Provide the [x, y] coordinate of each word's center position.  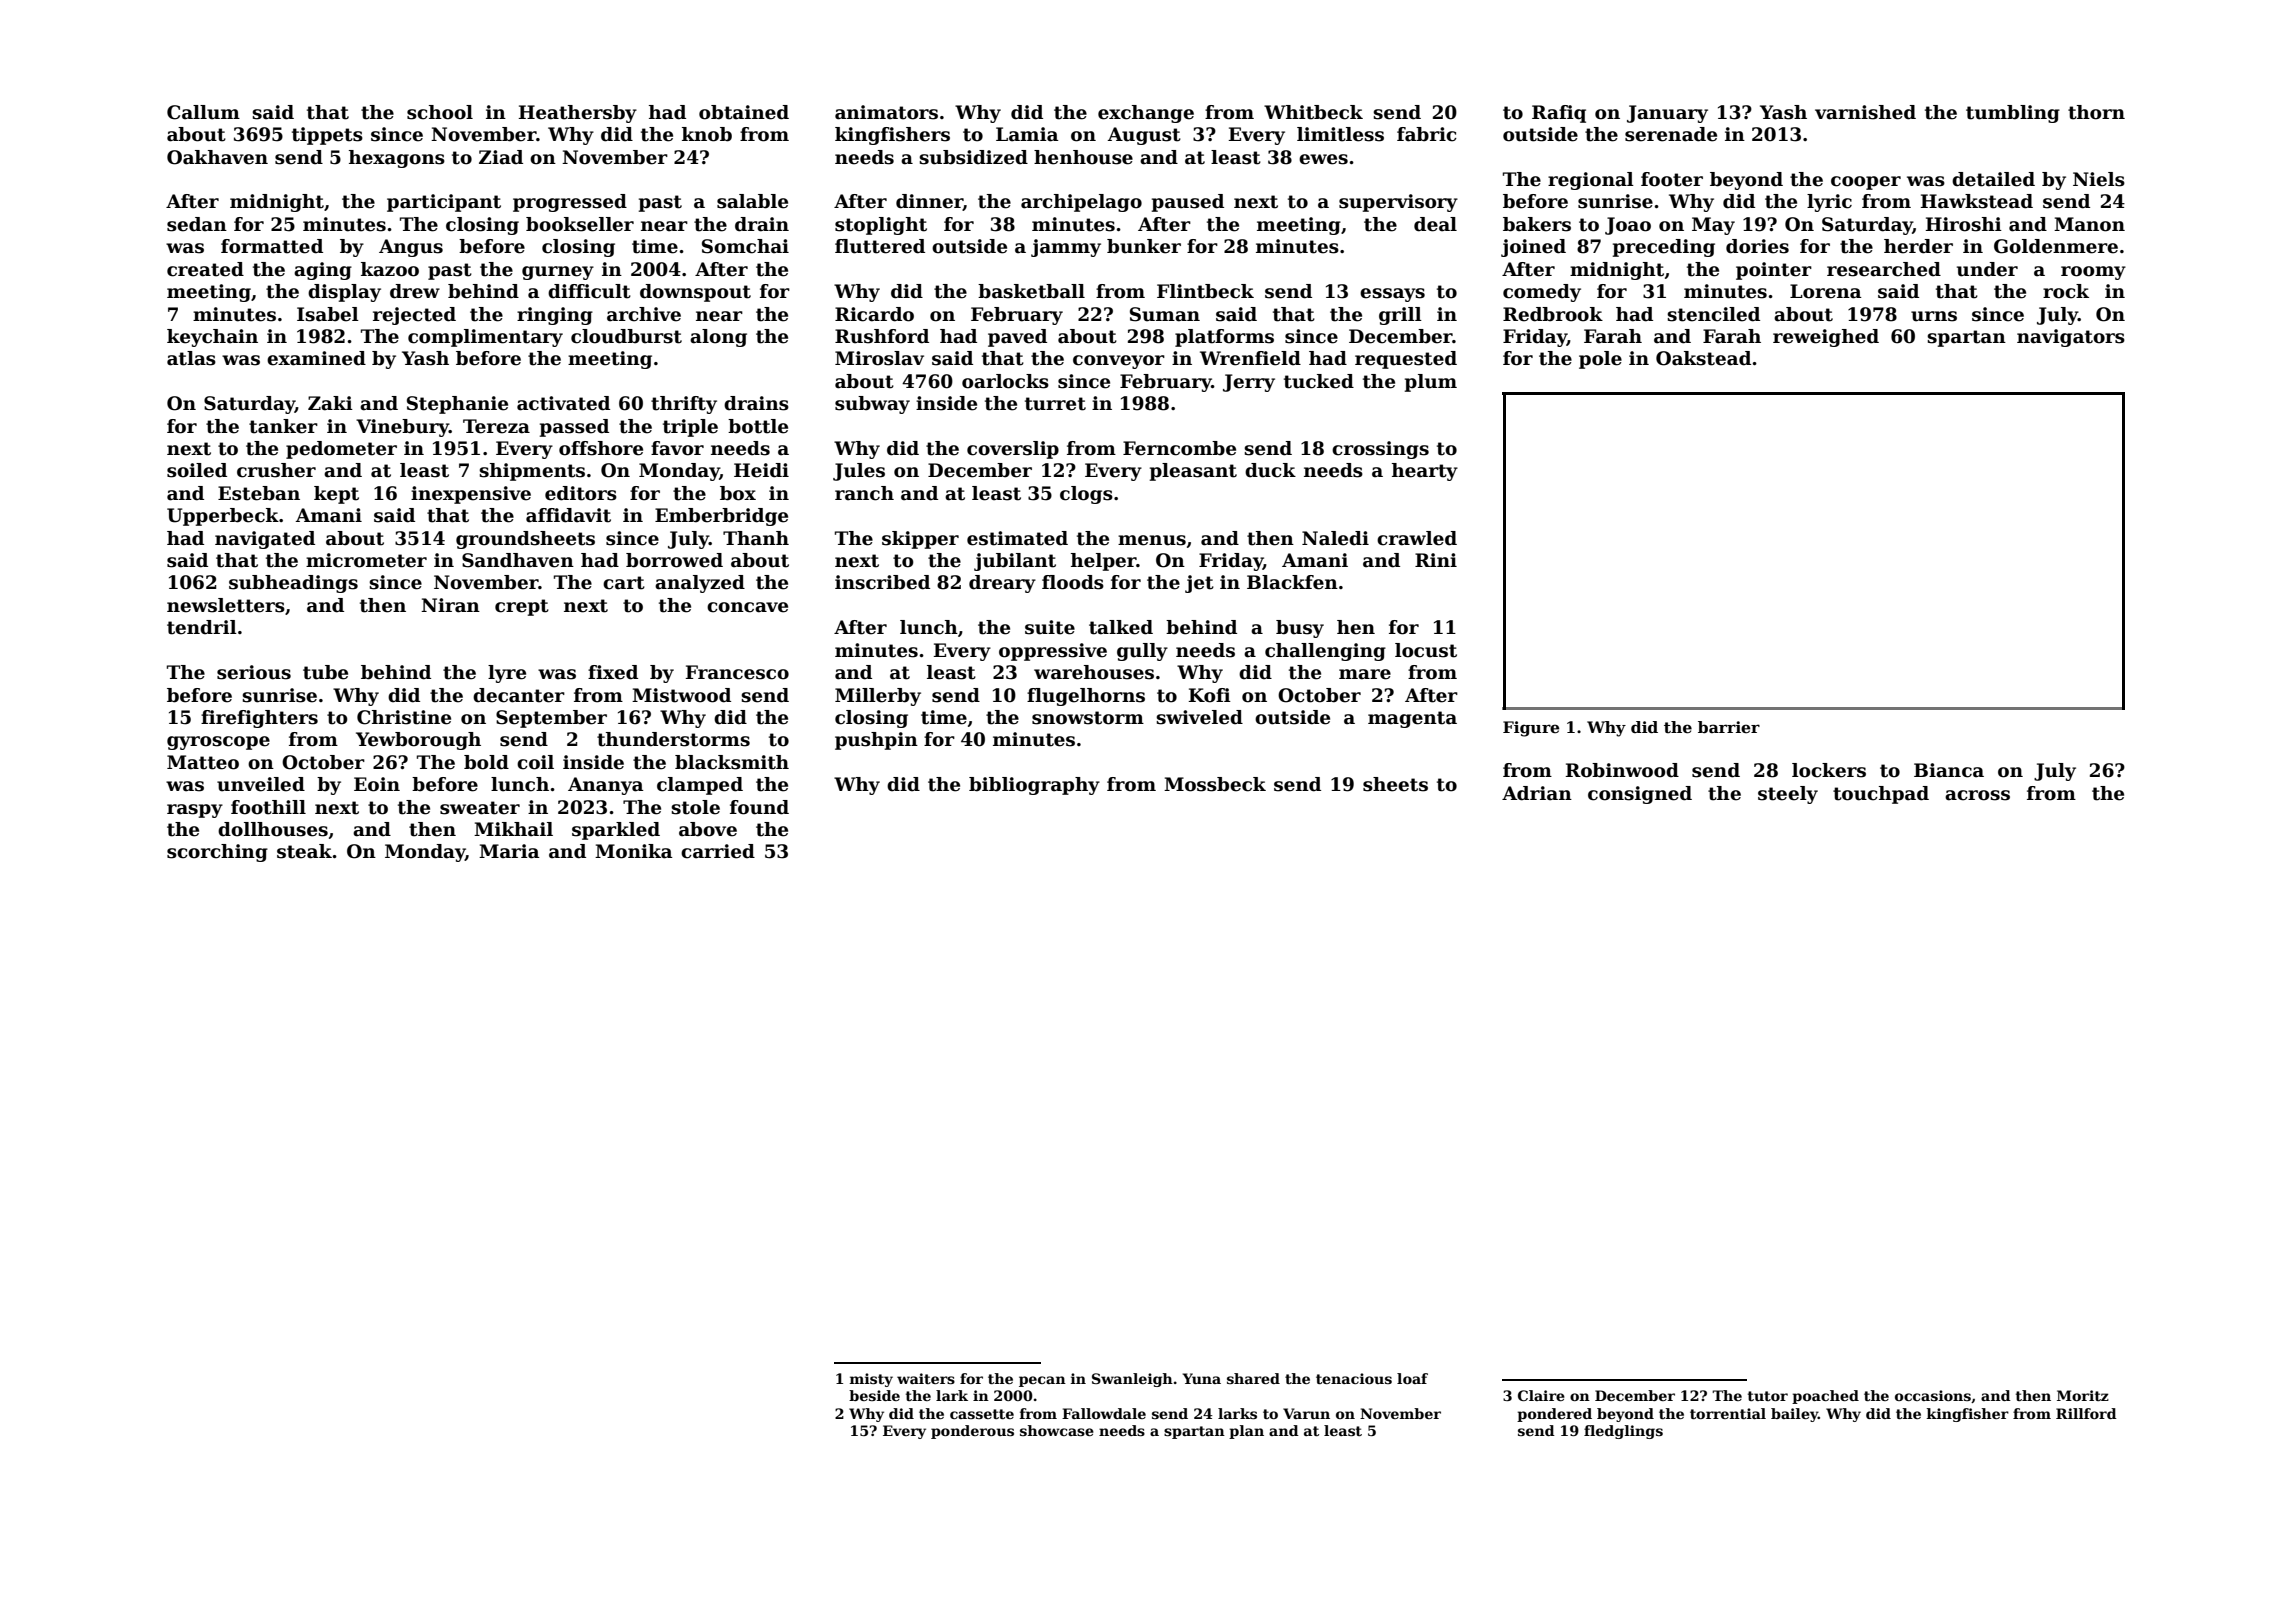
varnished [1865, 112]
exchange [1146, 114]
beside [874, 1395]
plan [1246, 1432]
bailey [1794, 1415]
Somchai [745, 246]
